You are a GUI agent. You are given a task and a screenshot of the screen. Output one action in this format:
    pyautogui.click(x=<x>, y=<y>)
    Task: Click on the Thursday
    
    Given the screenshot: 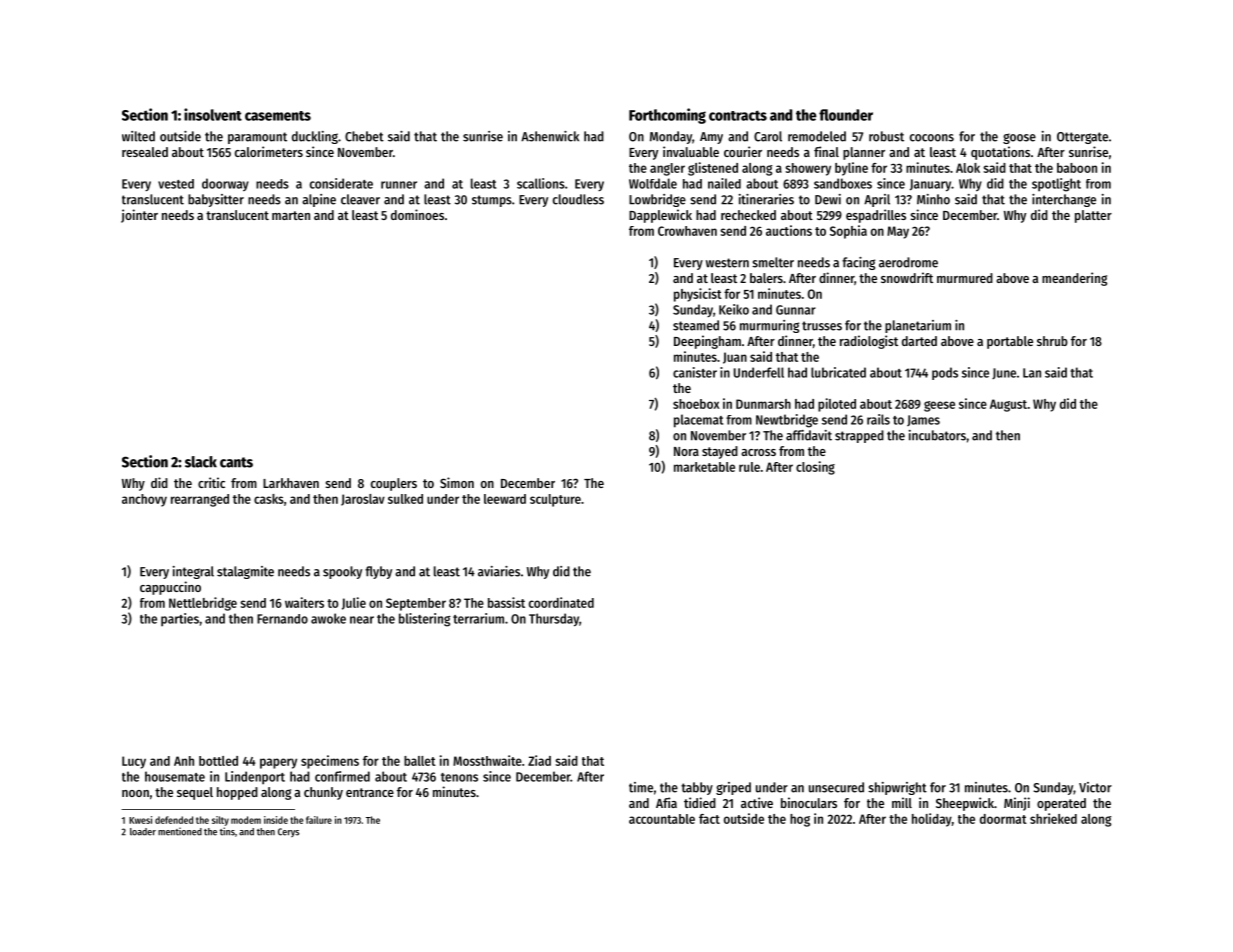 What is the action you would take?
    pyautogui.click(x=554, y=620)
